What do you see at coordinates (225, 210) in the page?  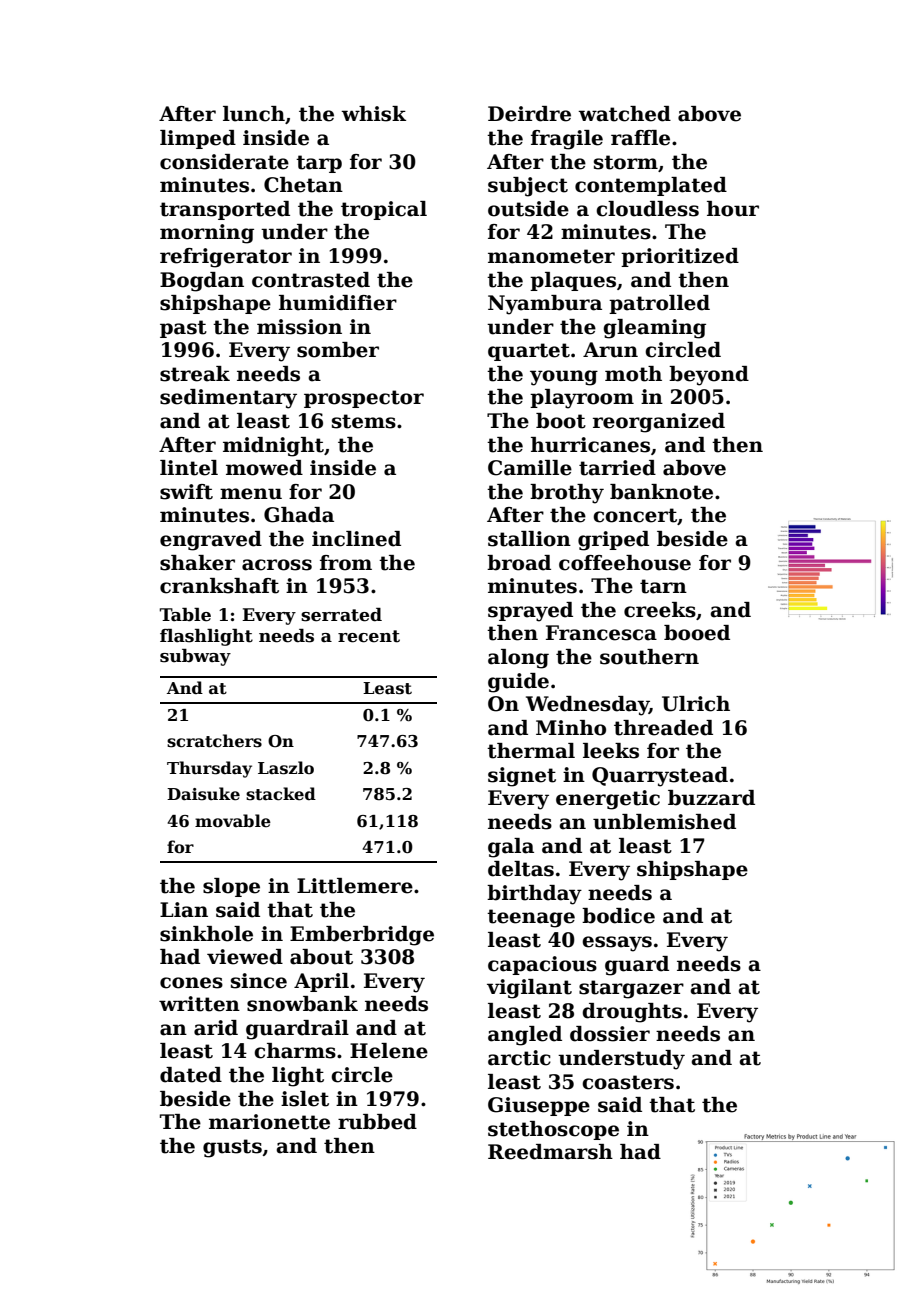 I see `transported` at bounding box center [225, 210].
